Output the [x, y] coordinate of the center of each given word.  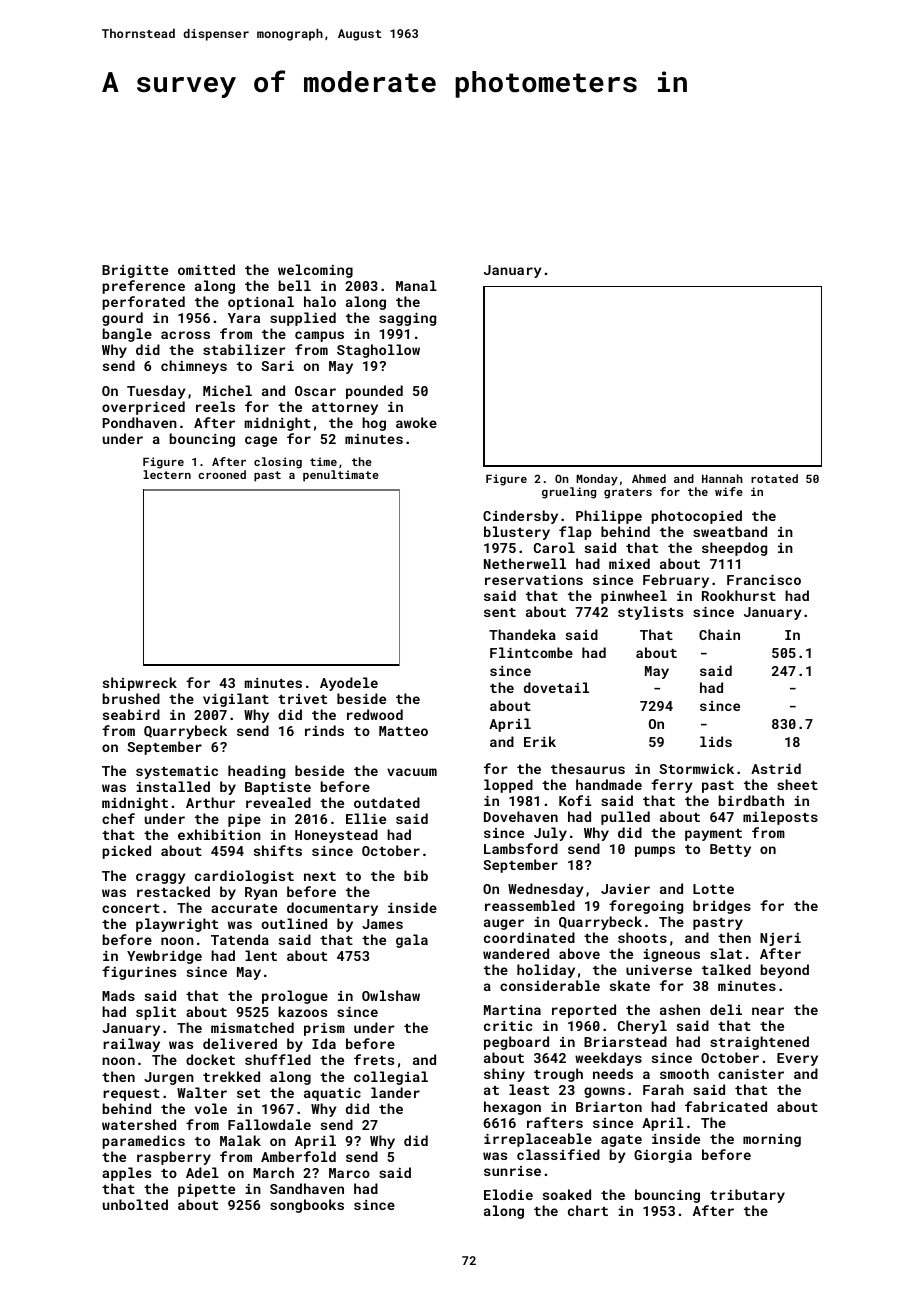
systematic [177, 772]
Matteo [403, 731]
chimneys [194, 367]
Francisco [764, 580]
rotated [774, 478]
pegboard [516, 1043]
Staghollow [378, 351]
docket [210, 1059]
